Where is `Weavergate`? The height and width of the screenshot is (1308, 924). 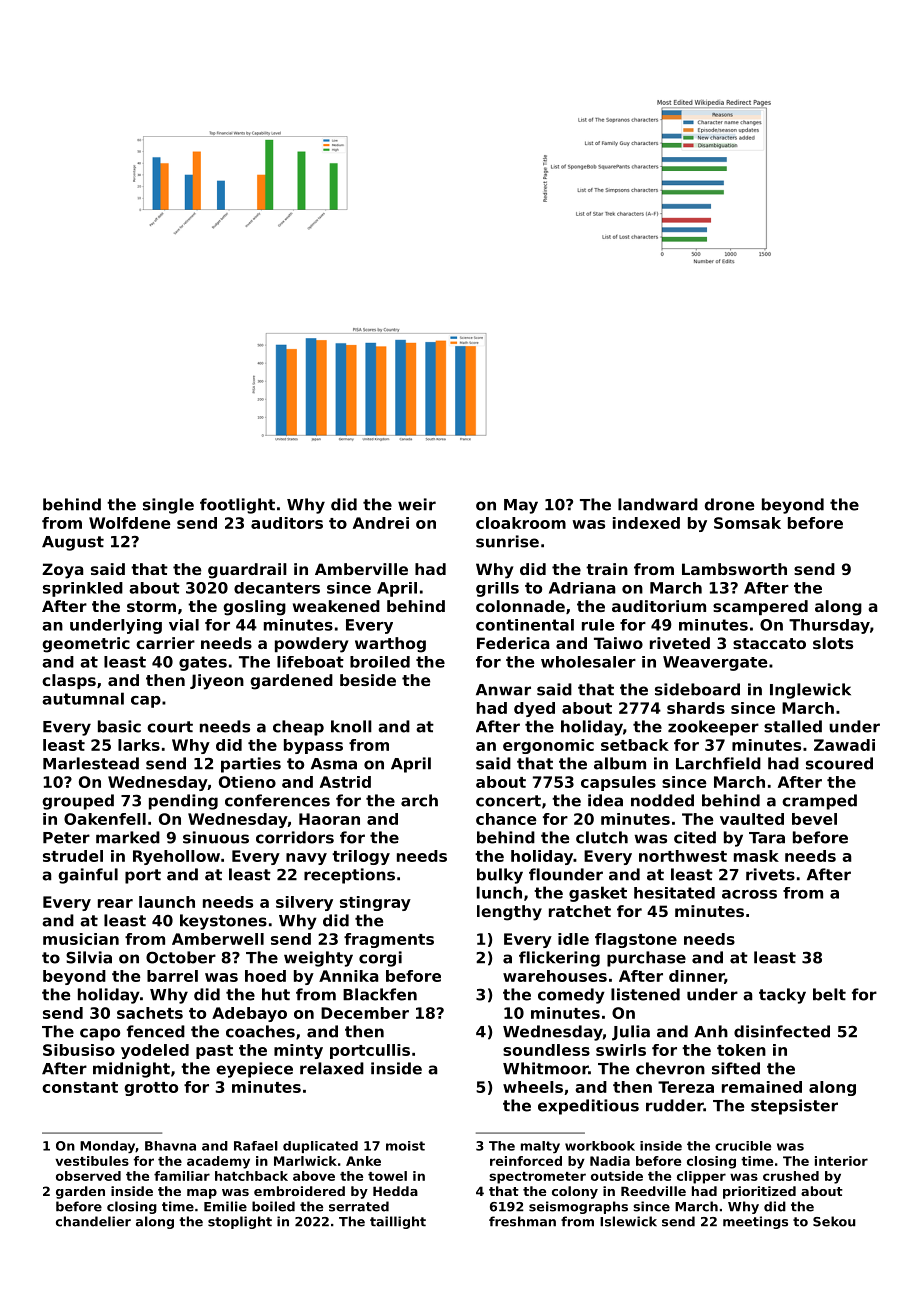 Weavergate is located at coordinates (715, 663).
